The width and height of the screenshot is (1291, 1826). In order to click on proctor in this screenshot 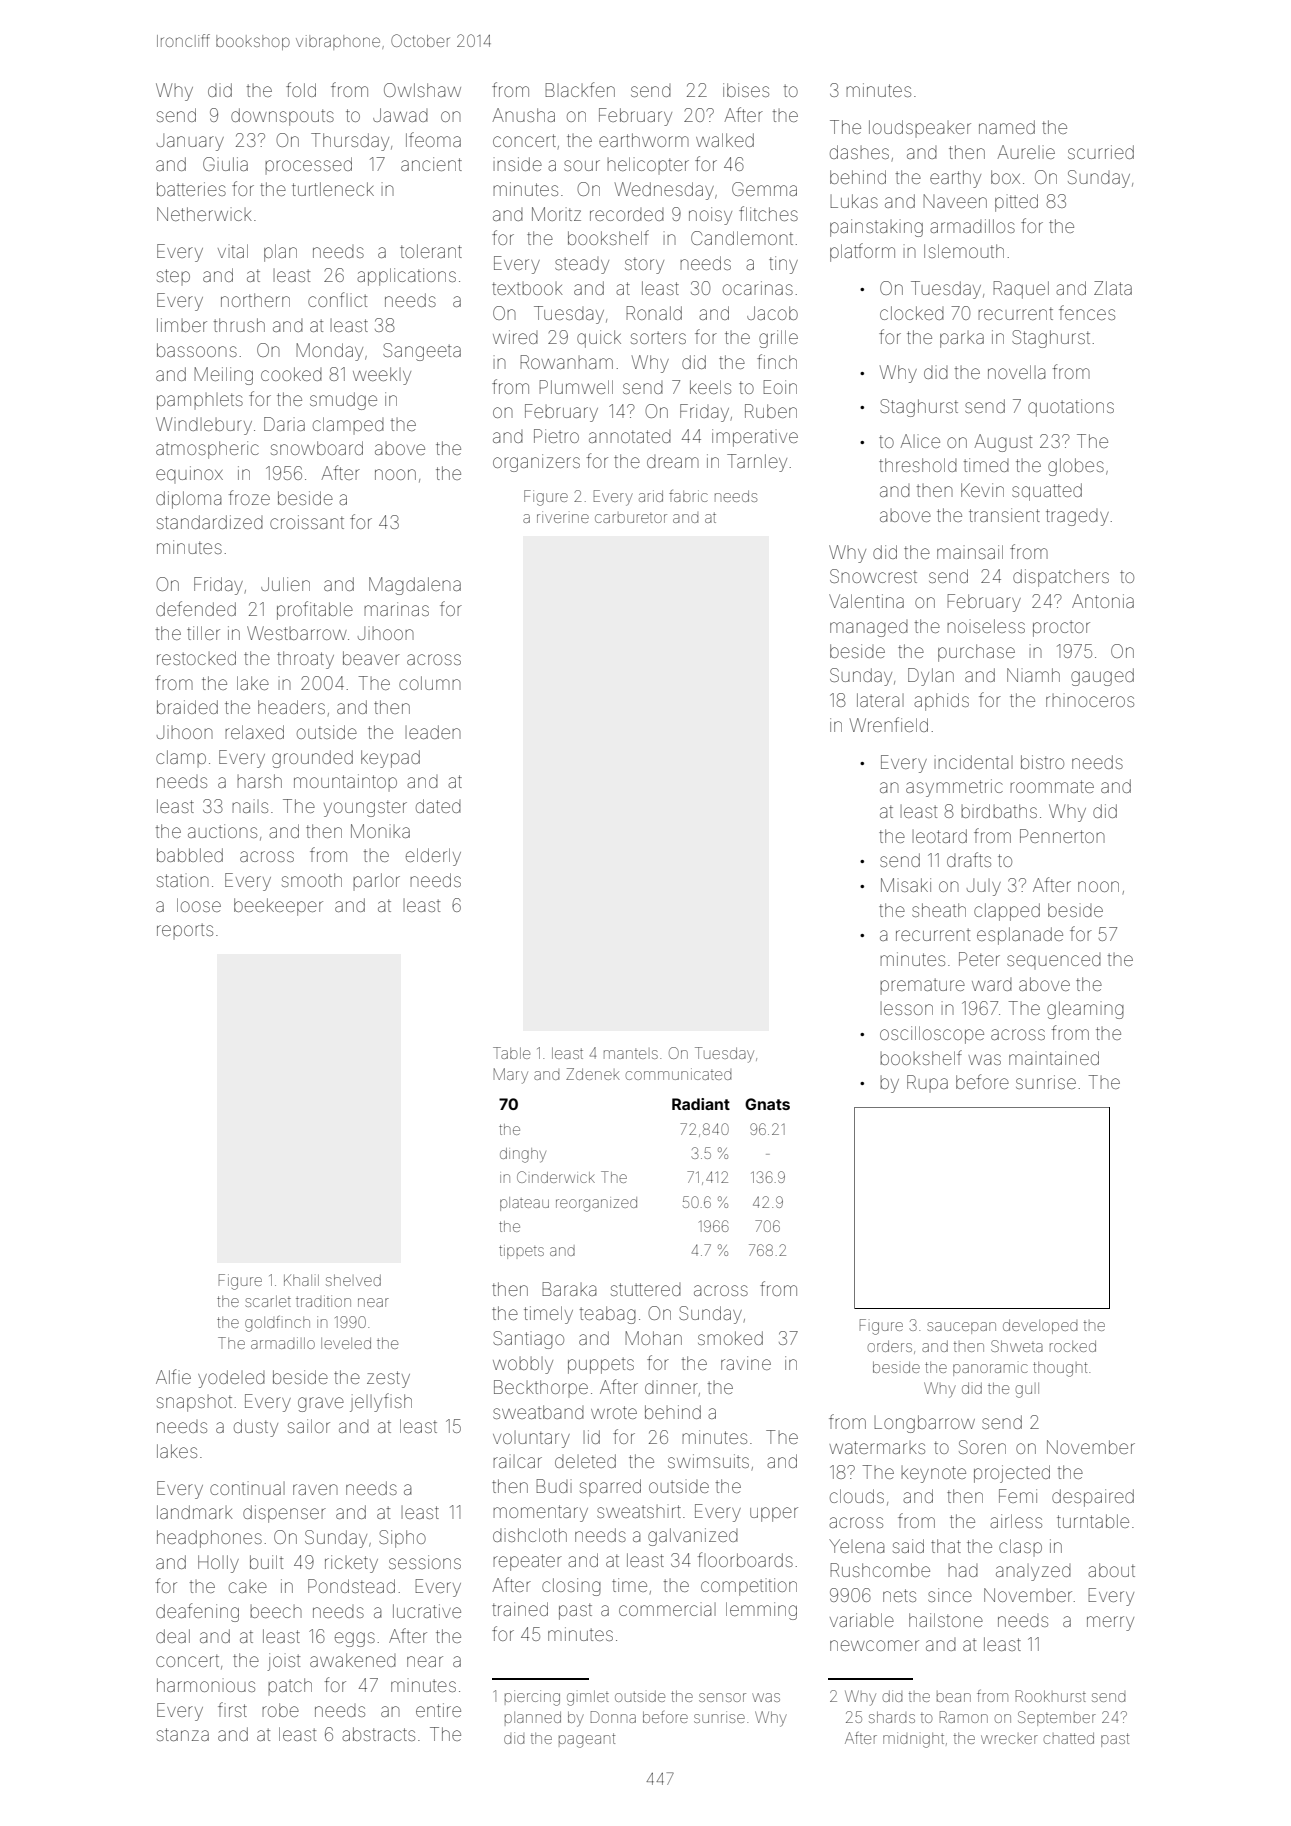, I will do `click(1061, 628)`.
